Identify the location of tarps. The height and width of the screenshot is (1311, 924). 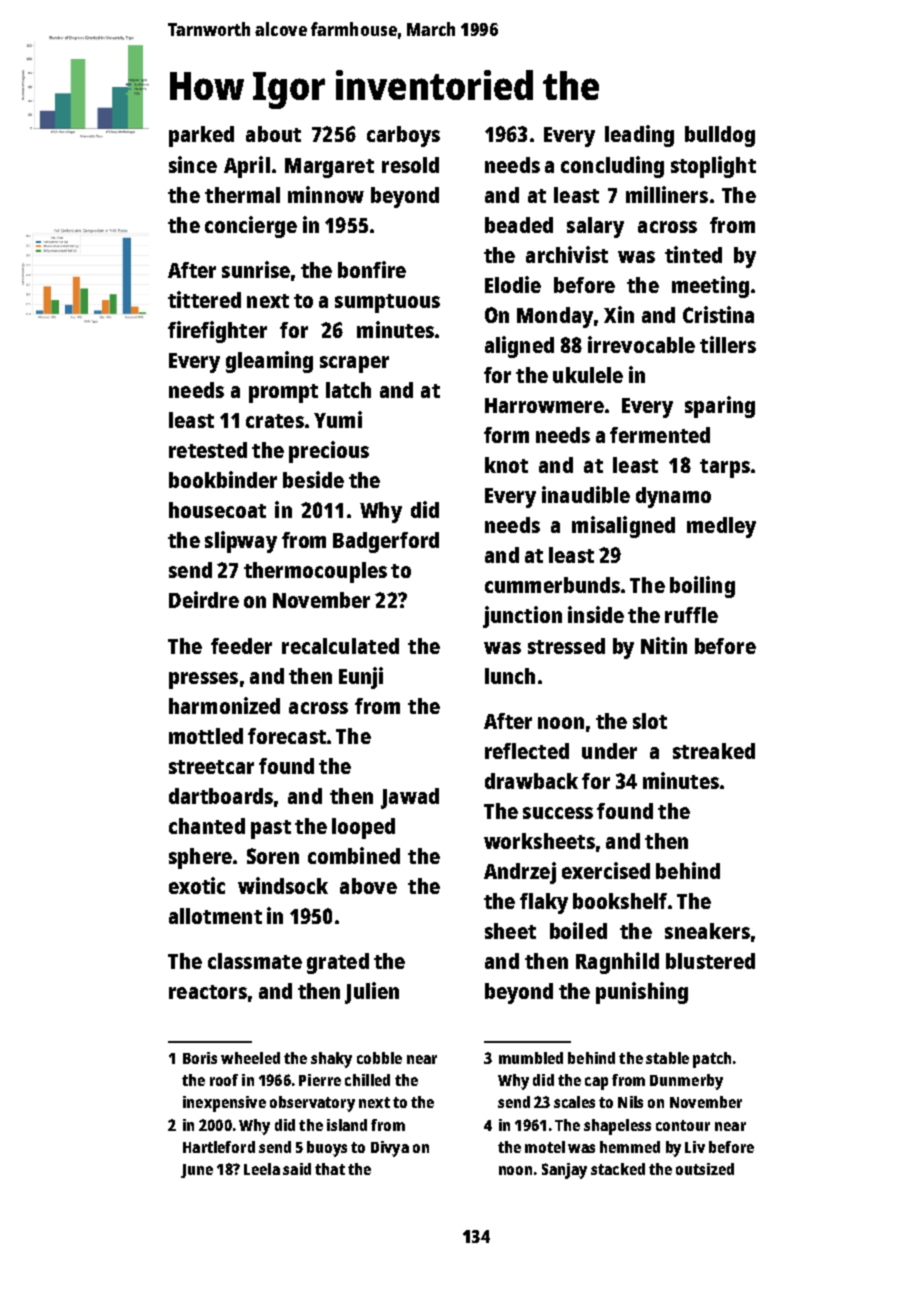
(725, 468).
